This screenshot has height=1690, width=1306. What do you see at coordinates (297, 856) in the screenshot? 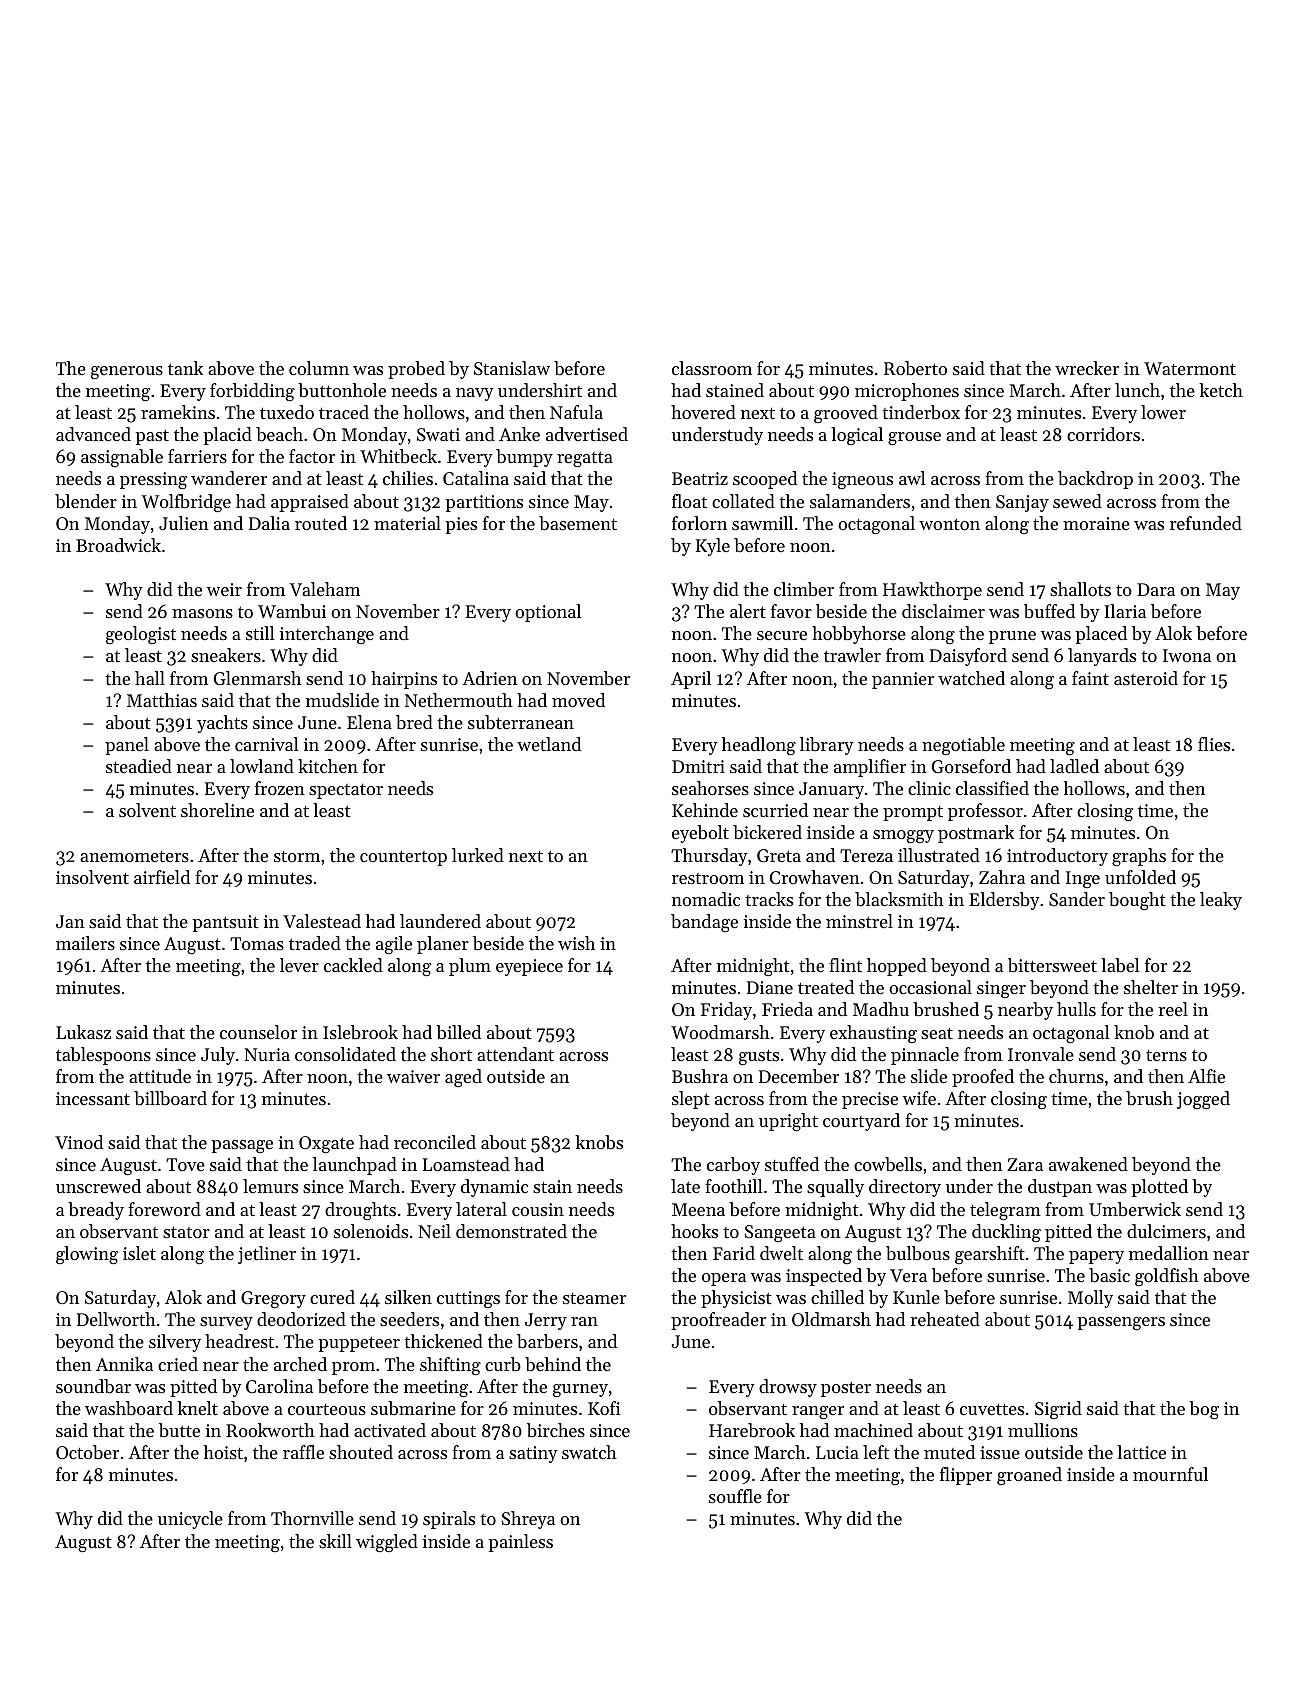
I see `storm` at bounding box center [297, 856].
